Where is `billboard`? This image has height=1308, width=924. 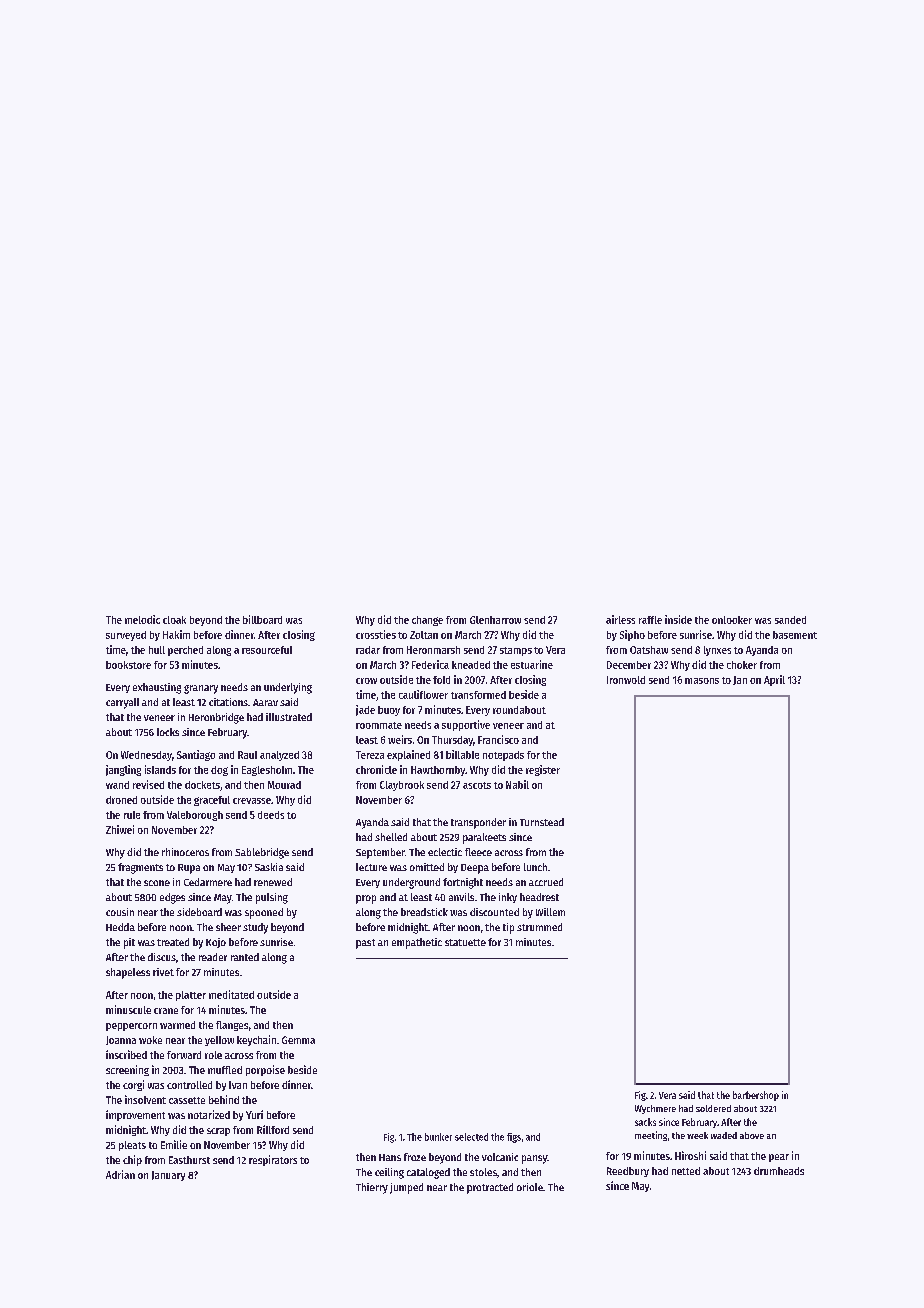
billboard is located at coordinates (262, 619).
